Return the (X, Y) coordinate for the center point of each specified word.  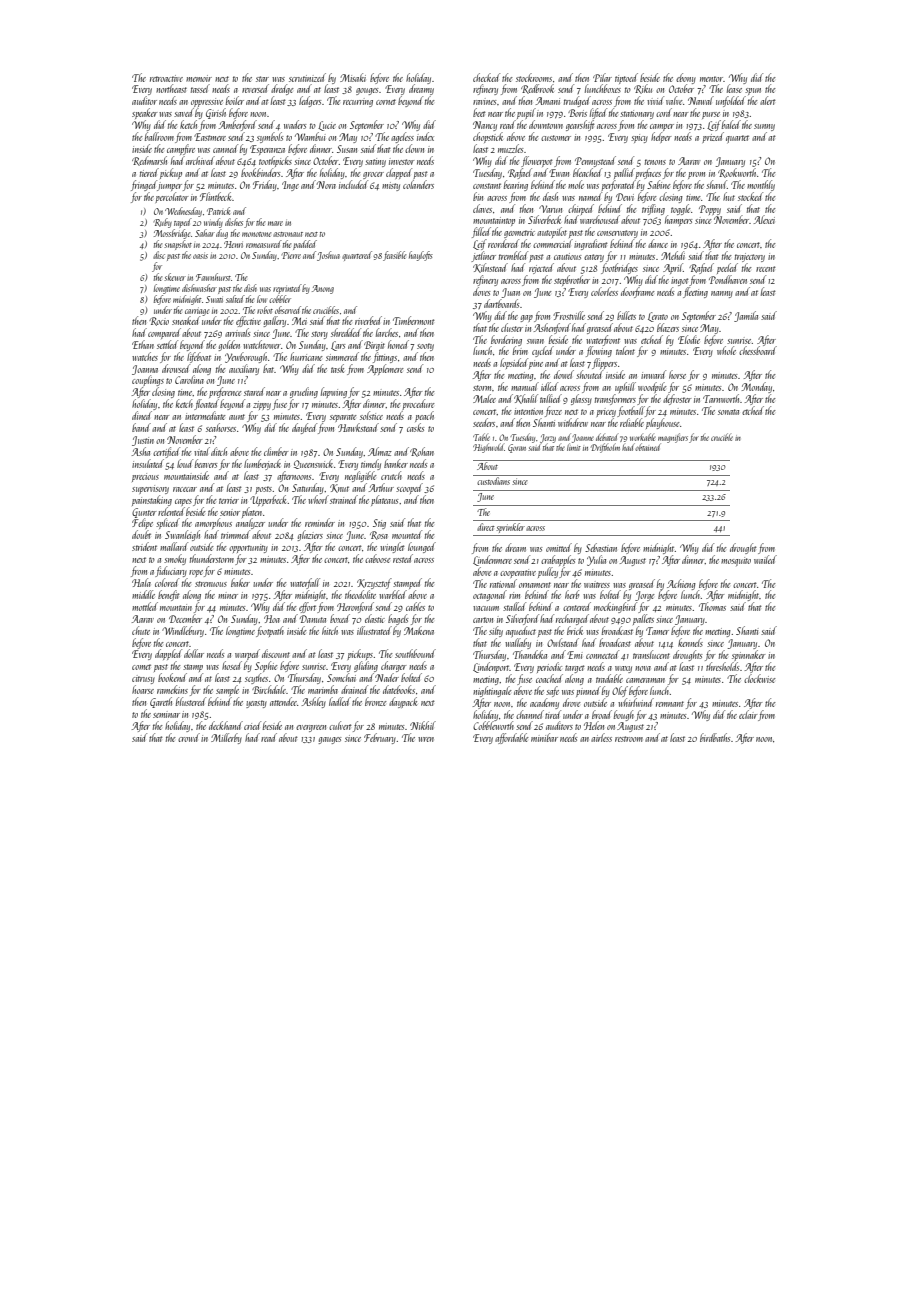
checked (486, 77)
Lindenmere (492, 560)
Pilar (602, 77)
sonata (728, 412)
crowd (189, 737)
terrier (229, 500)
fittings (385, 357)
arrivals (237, 332)
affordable (512, 738)
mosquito (736, 561)
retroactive (166, 78)
